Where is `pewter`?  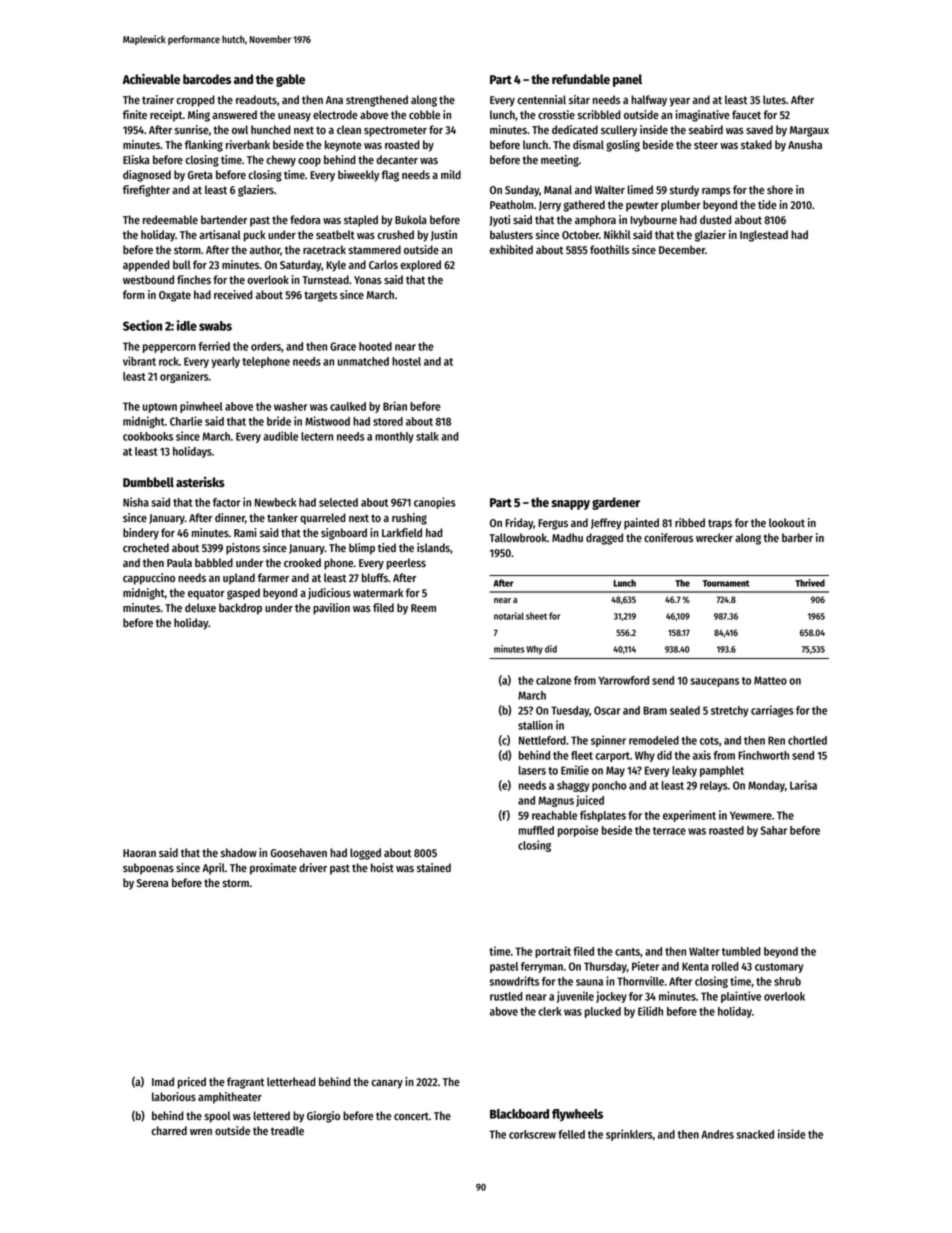 pewter is located at coordinates (642, 206).
